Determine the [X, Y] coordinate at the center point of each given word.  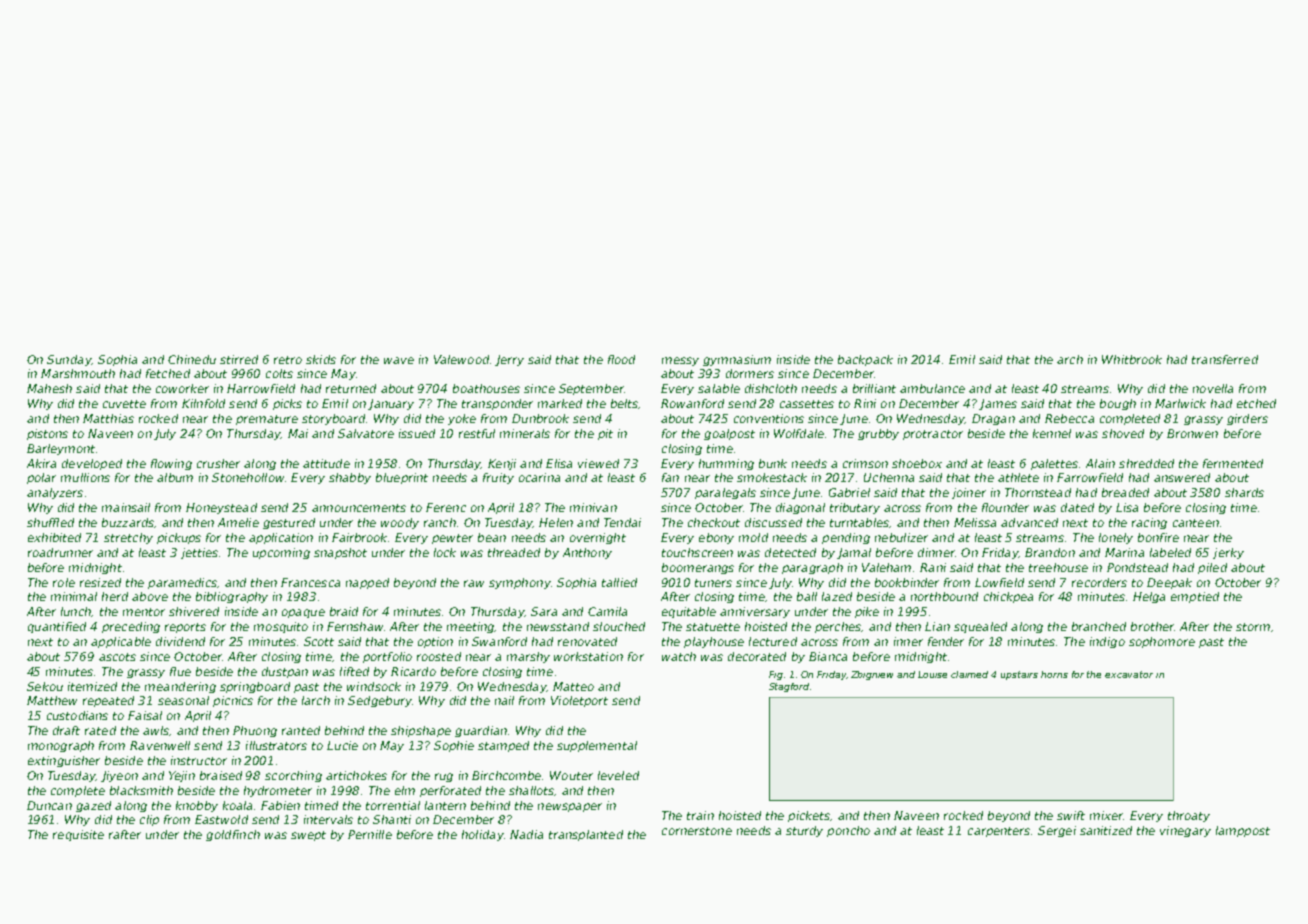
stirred [239, 359]
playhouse [714, 642]
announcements [359, 508]
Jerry [509, 360]
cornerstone [697, 831]
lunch [76, 611]
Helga [1149, 597]
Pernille [370, 834]
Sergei [1057, 831]
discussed [773, 522]
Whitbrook [1132, 359]
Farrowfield [1090, 477]
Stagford [789, 687]
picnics [233, 701]
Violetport [579, 701]
